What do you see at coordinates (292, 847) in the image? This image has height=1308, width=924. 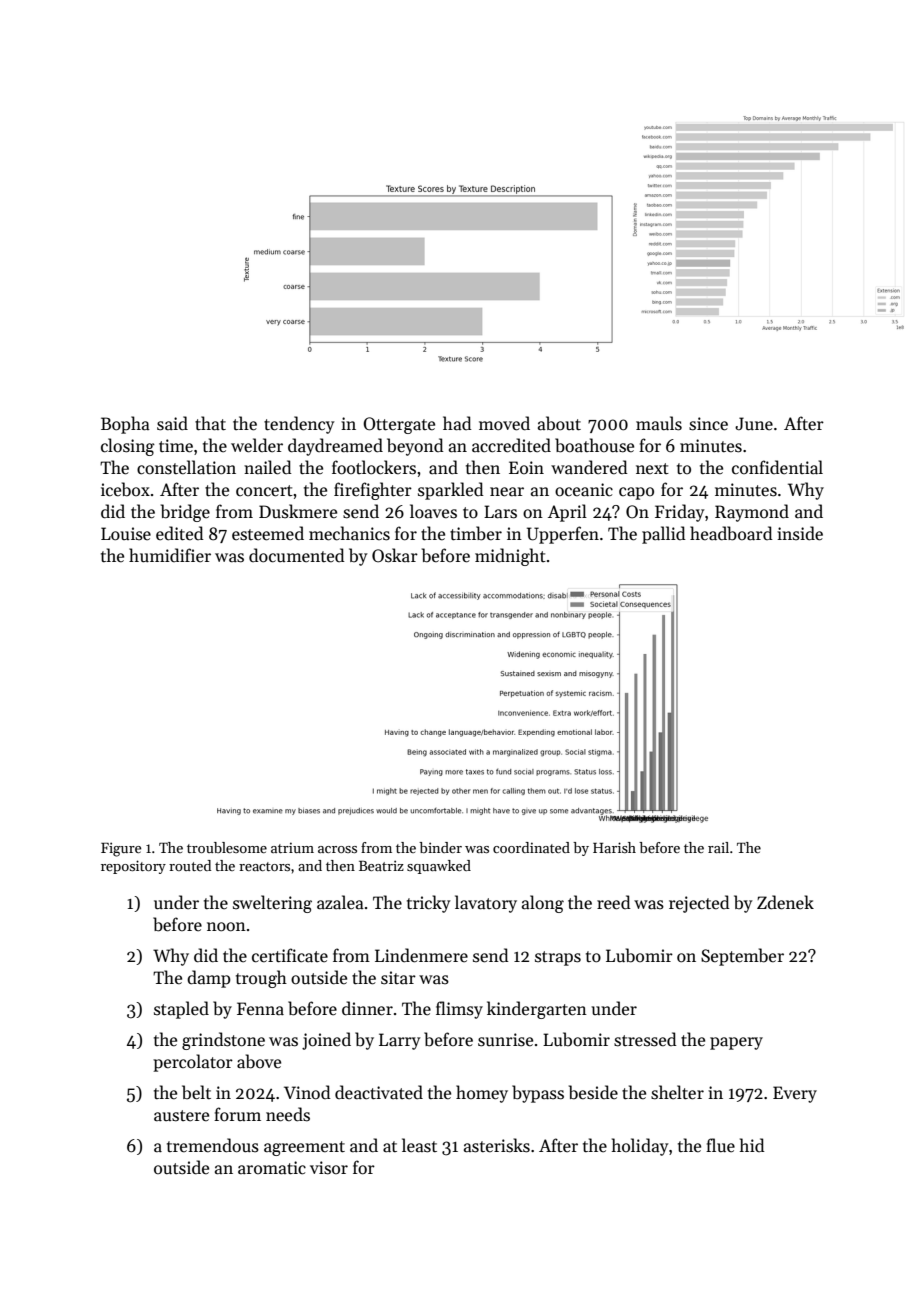 I see `atrium` at bounding box center [292, 847].
